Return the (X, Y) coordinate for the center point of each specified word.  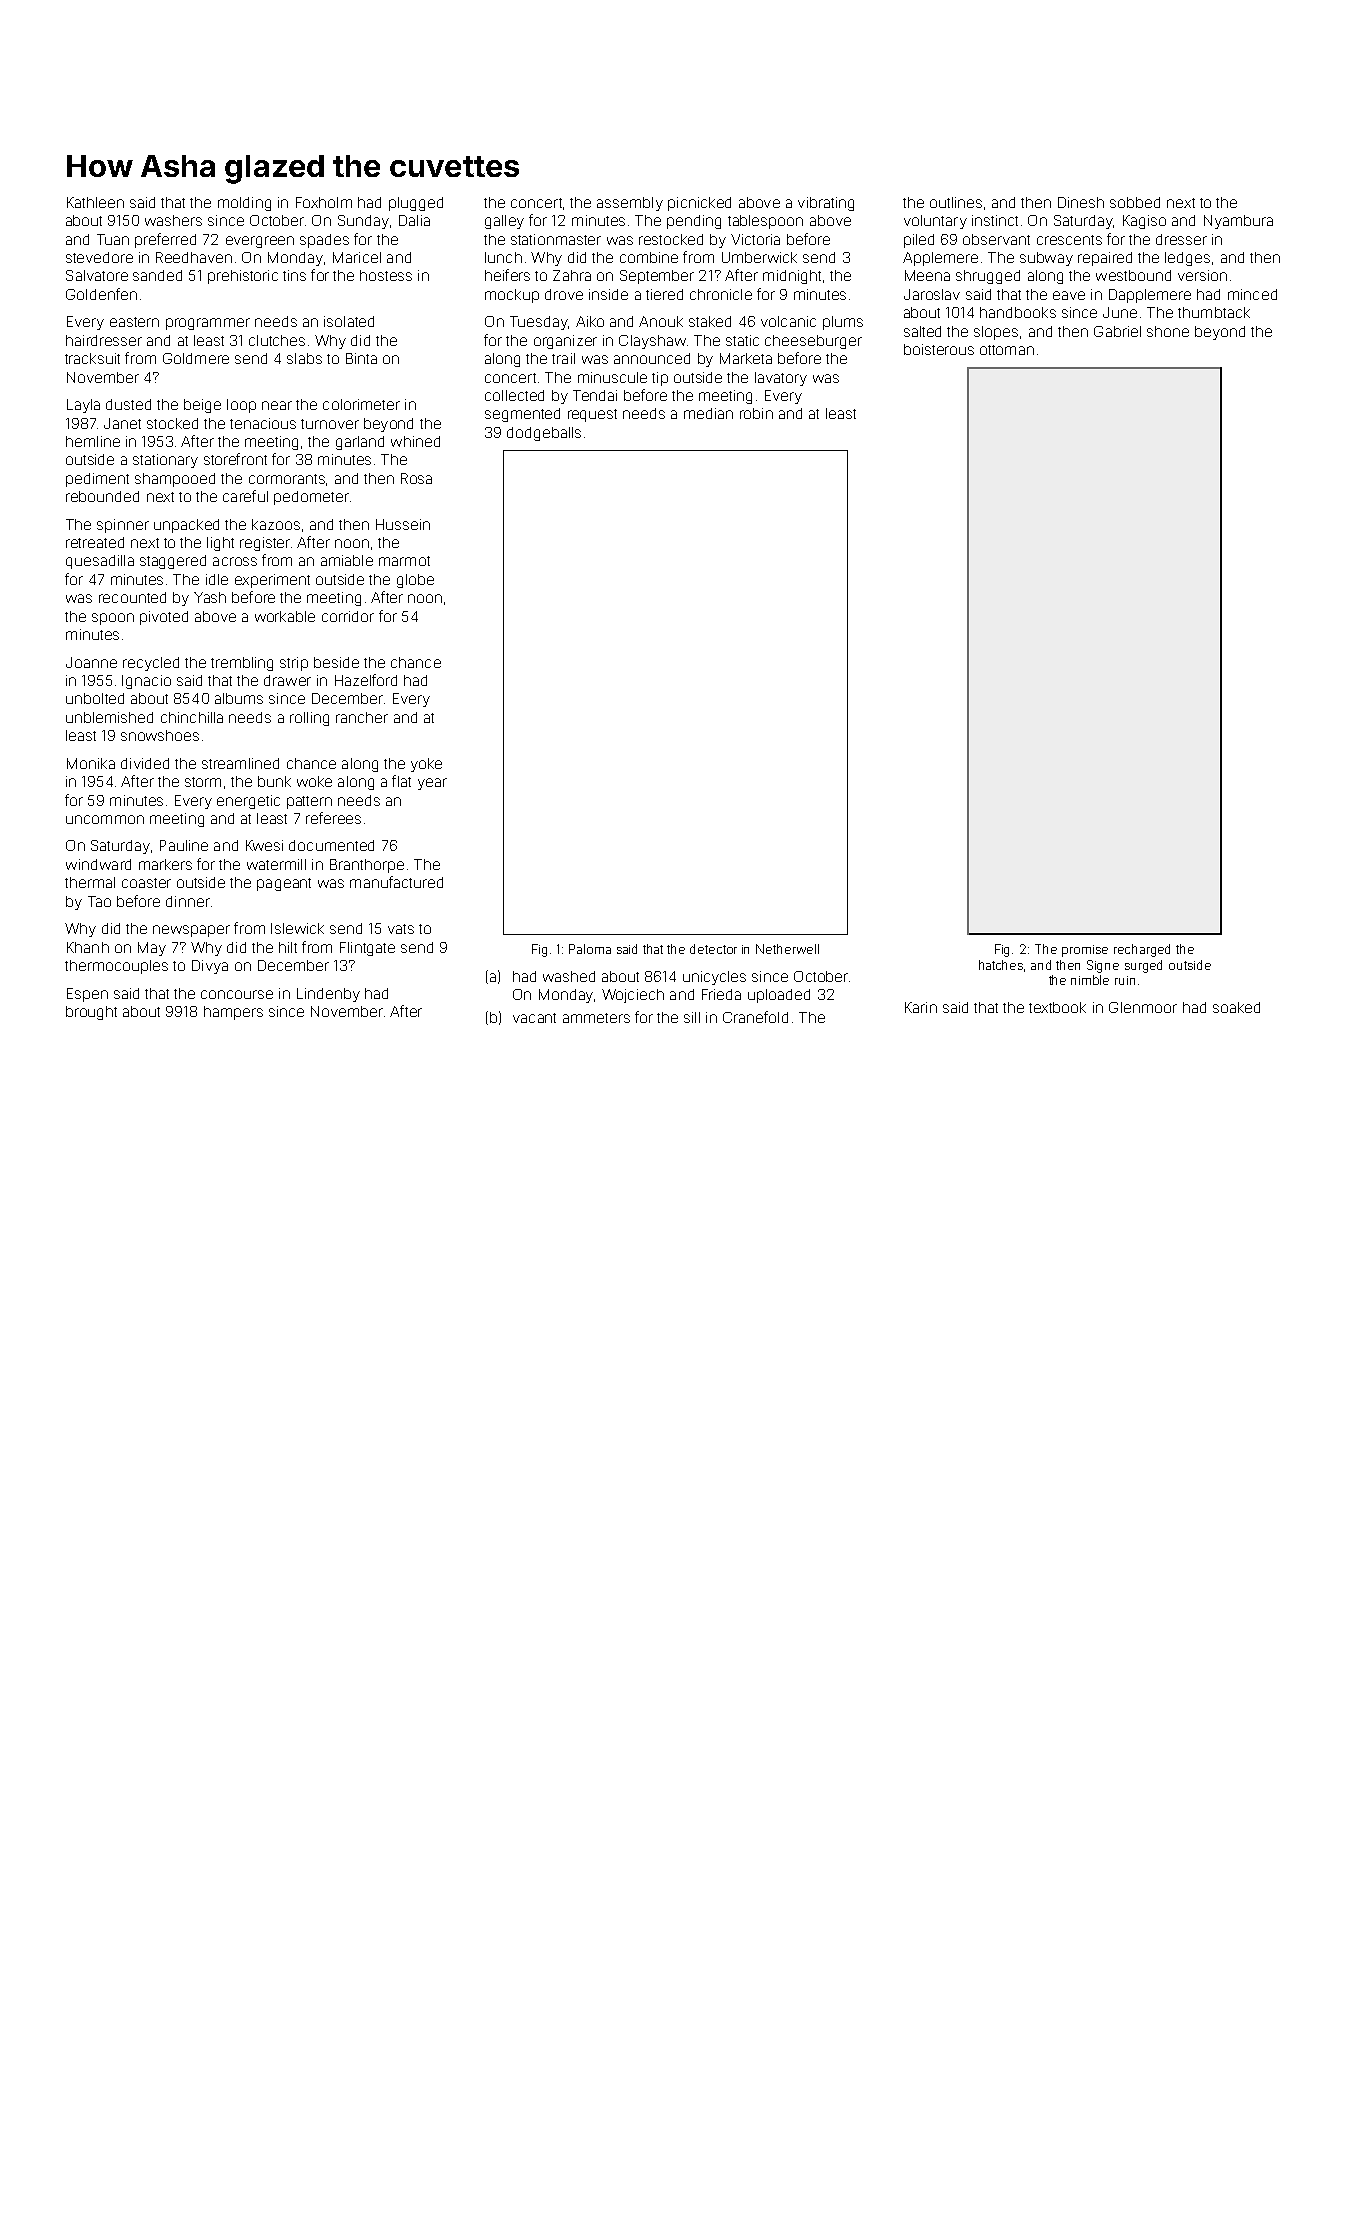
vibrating (826, 204)
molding (244, 204)
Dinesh (1081, 202)
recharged (1142, 950)
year (432, 784)
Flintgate (367, 949)
